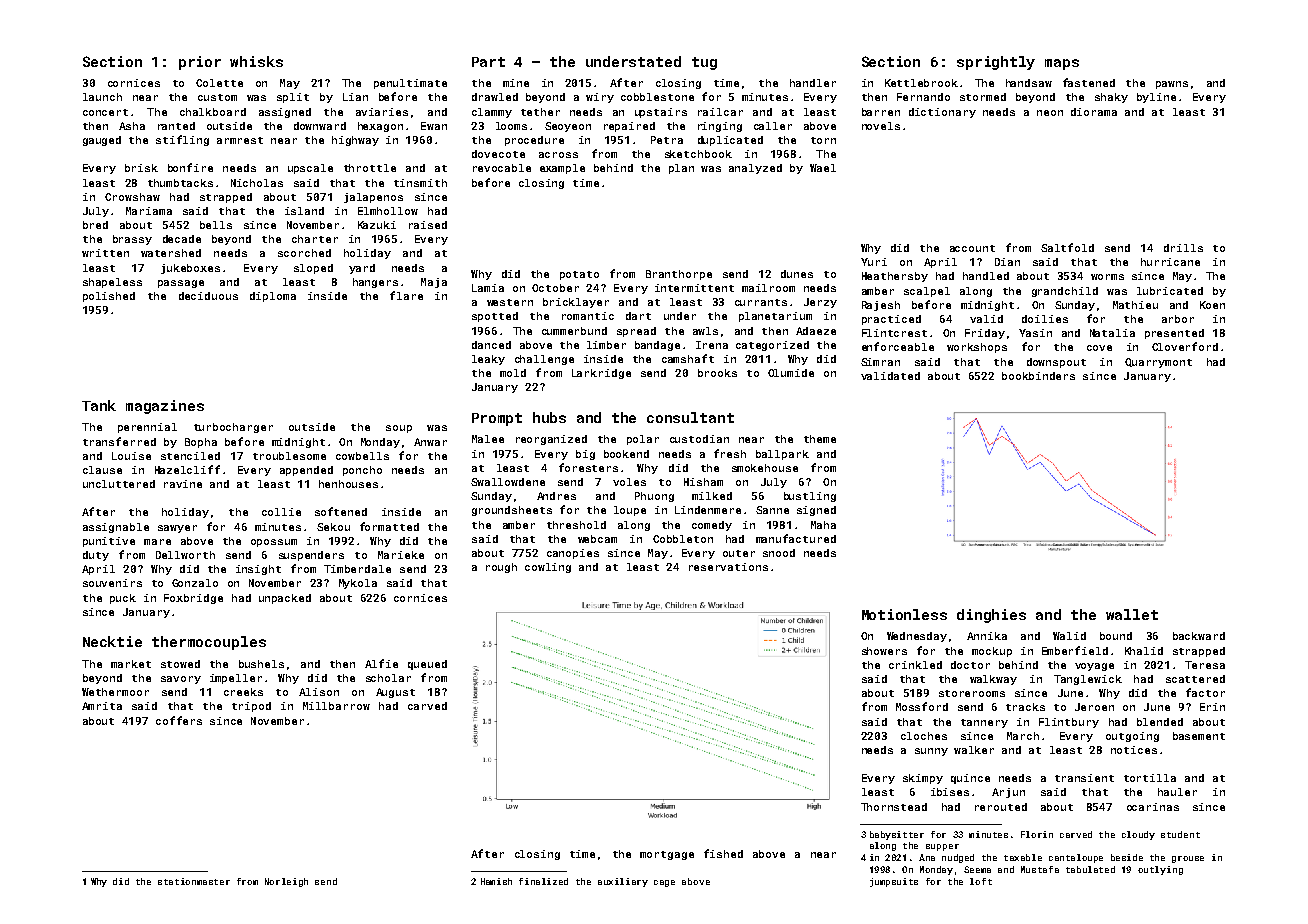 This screenshot has width=1308, height=924. What do you see at coordinates (194, 881) in the screenshot?
I see `stationmaster` at bounding box center [194, 881].
